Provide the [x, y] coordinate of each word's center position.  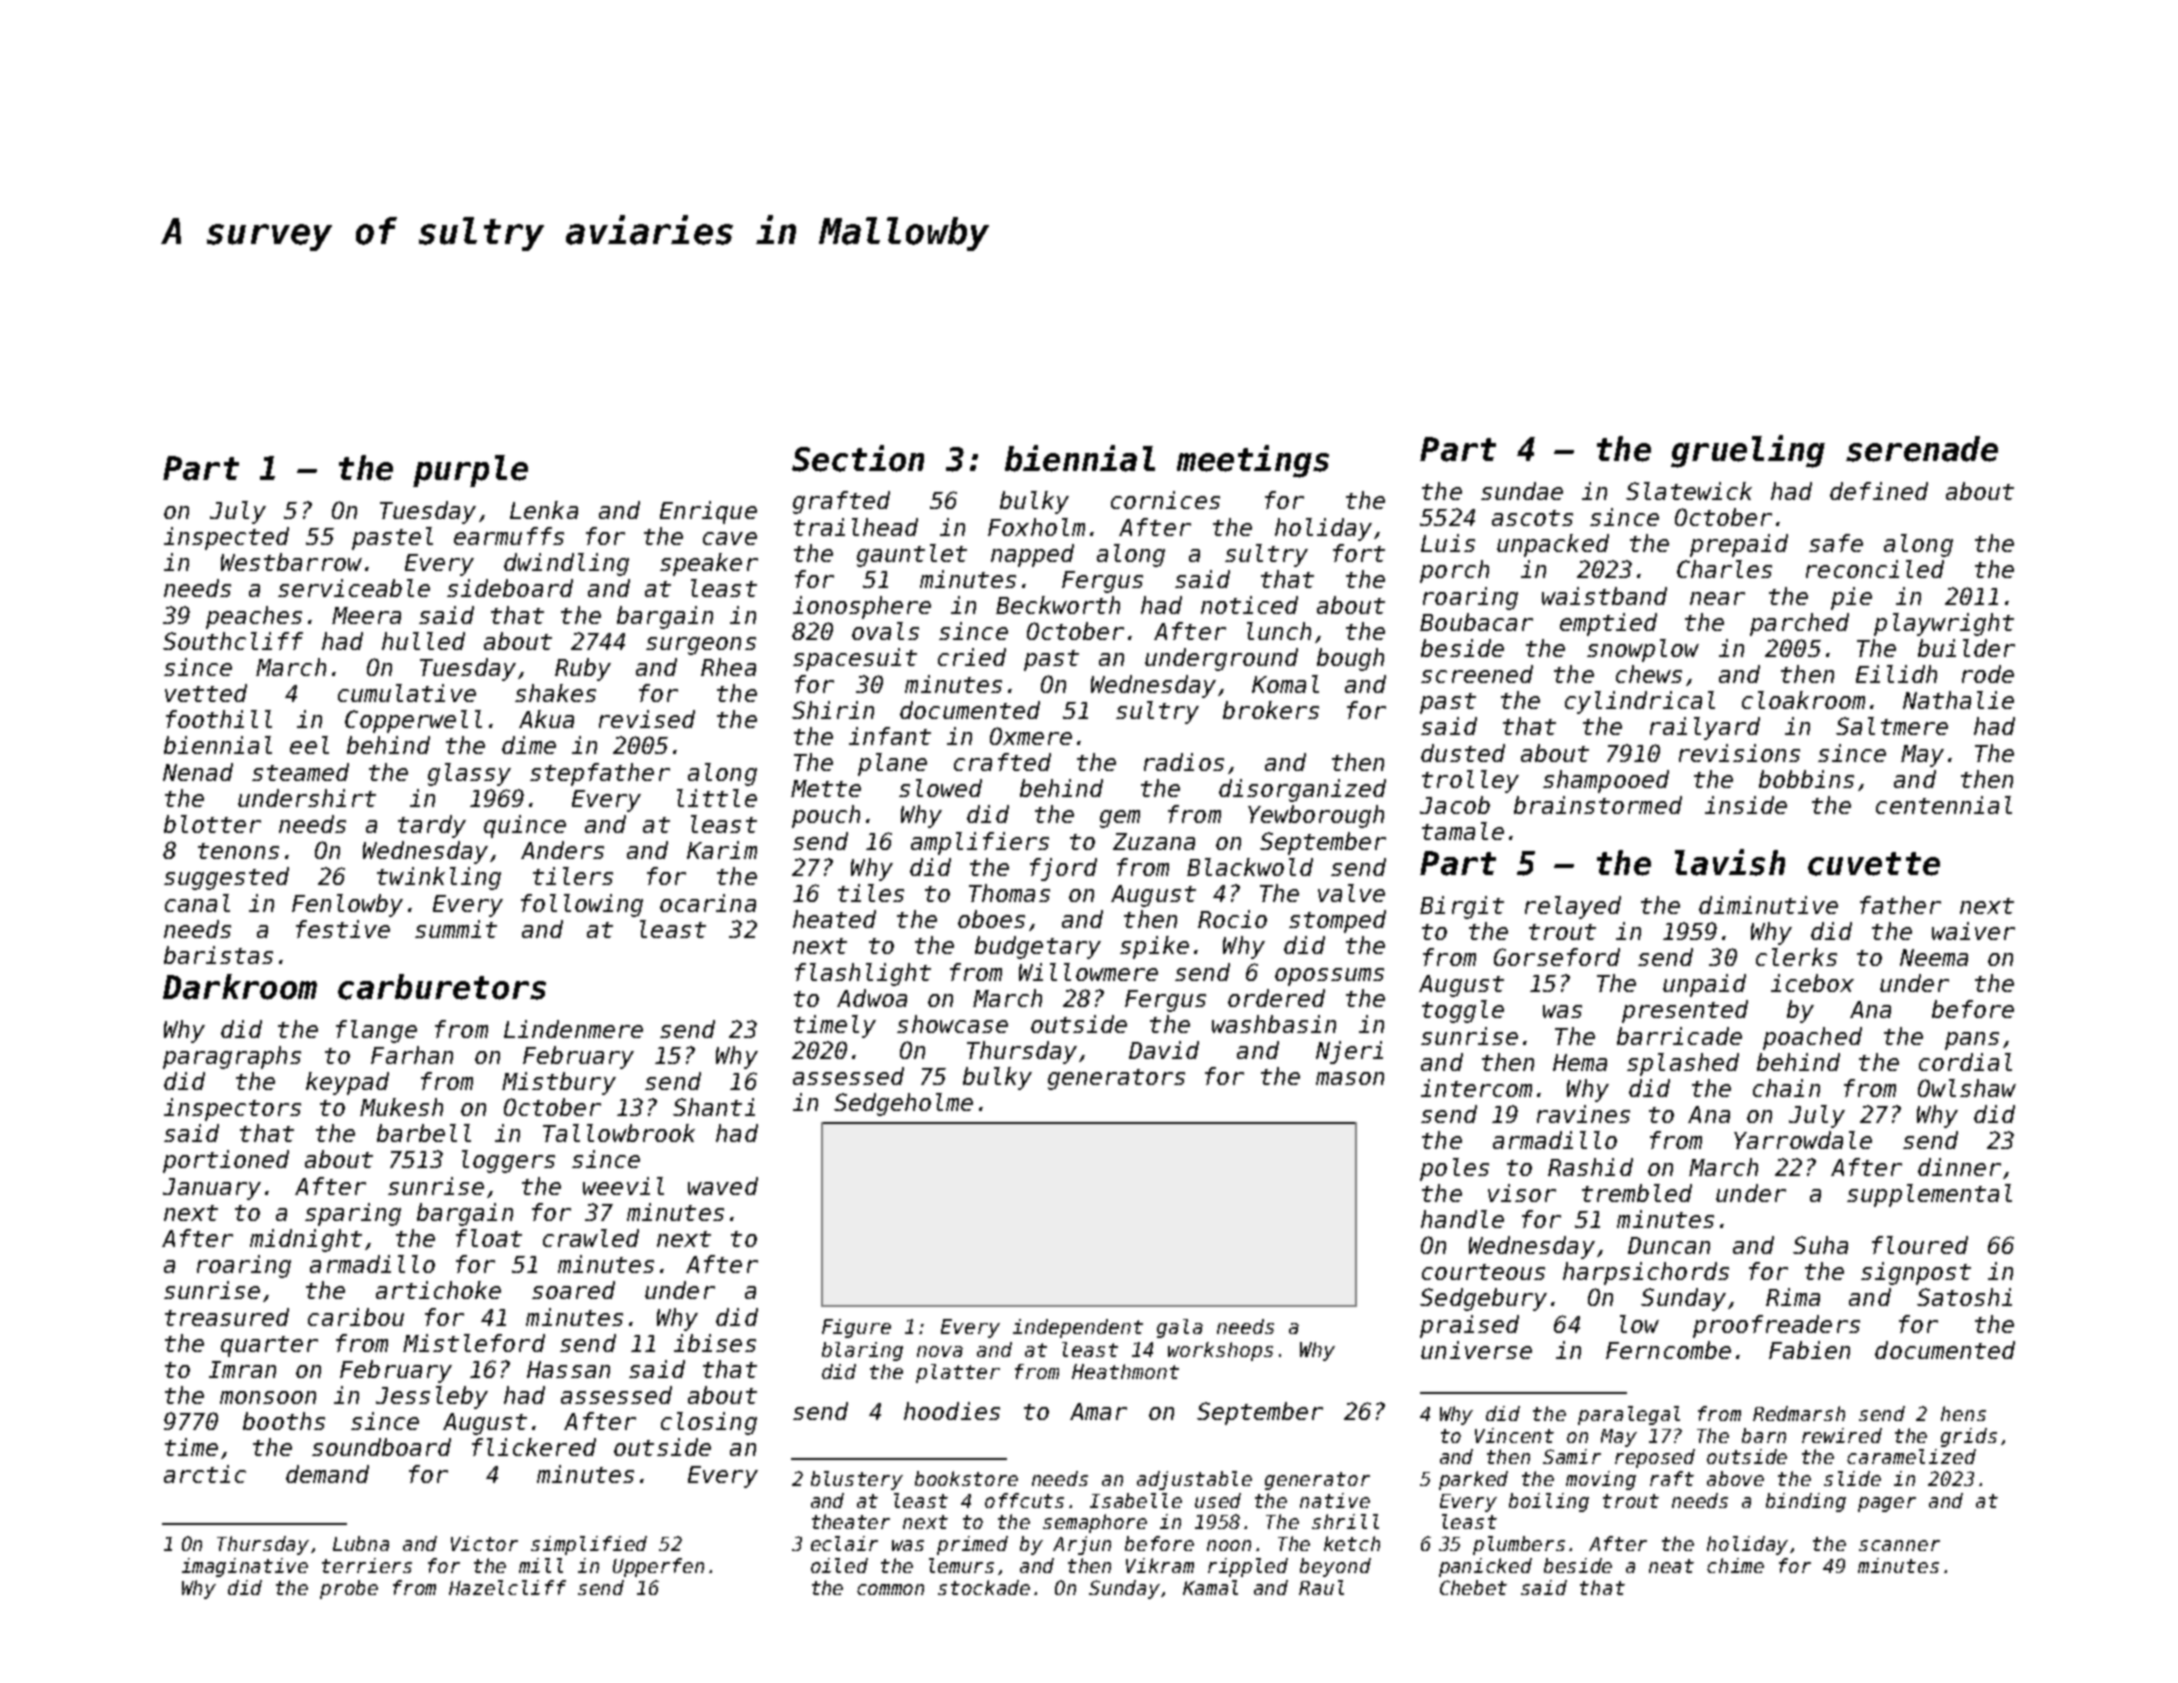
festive [343, 929]
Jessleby [432, 1397]
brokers [1271, 710]
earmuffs [509, 536]
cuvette [1874, 864]
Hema [1580, 1062]
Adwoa [872, 998]
